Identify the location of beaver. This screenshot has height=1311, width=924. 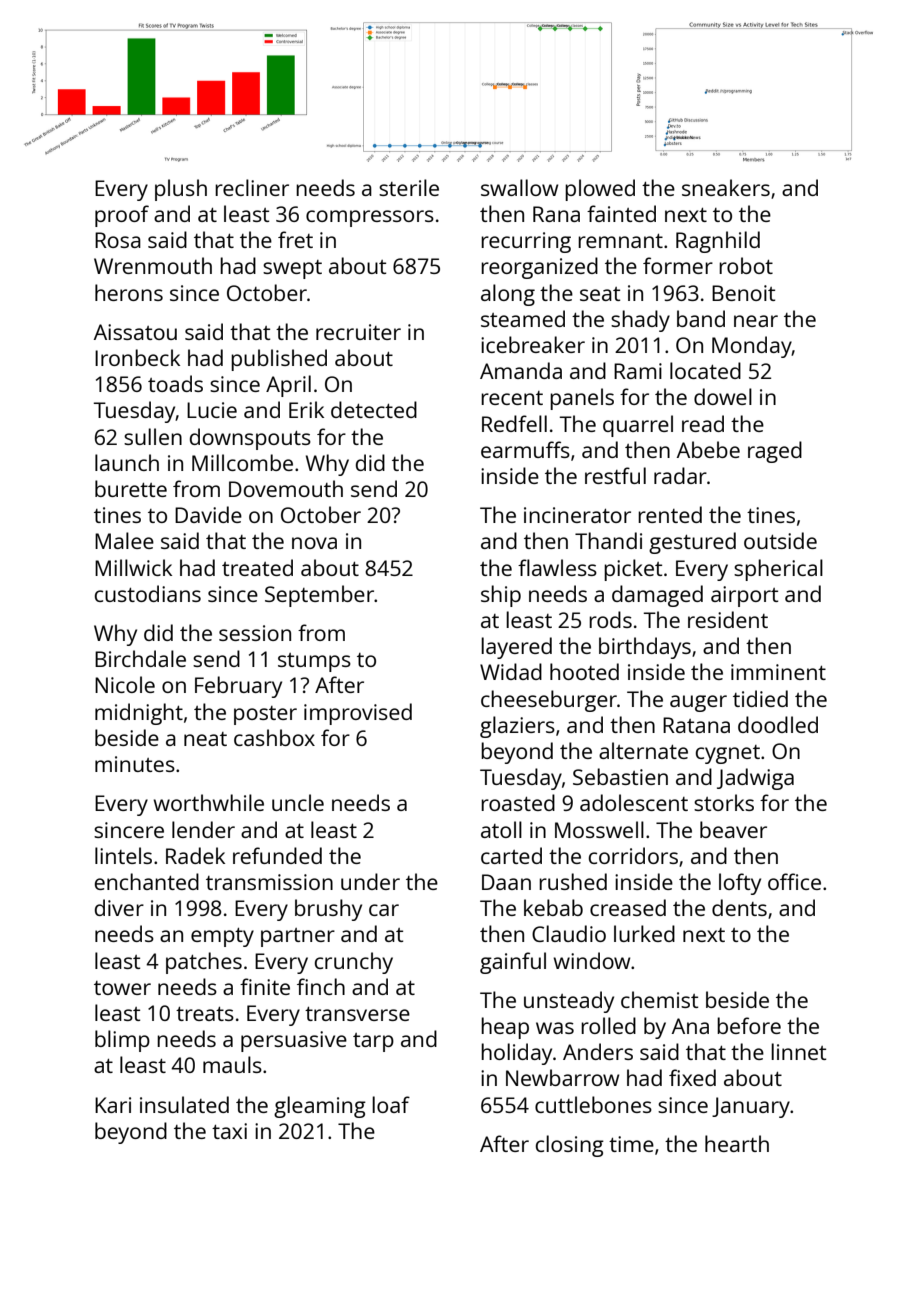
(733, 829).
